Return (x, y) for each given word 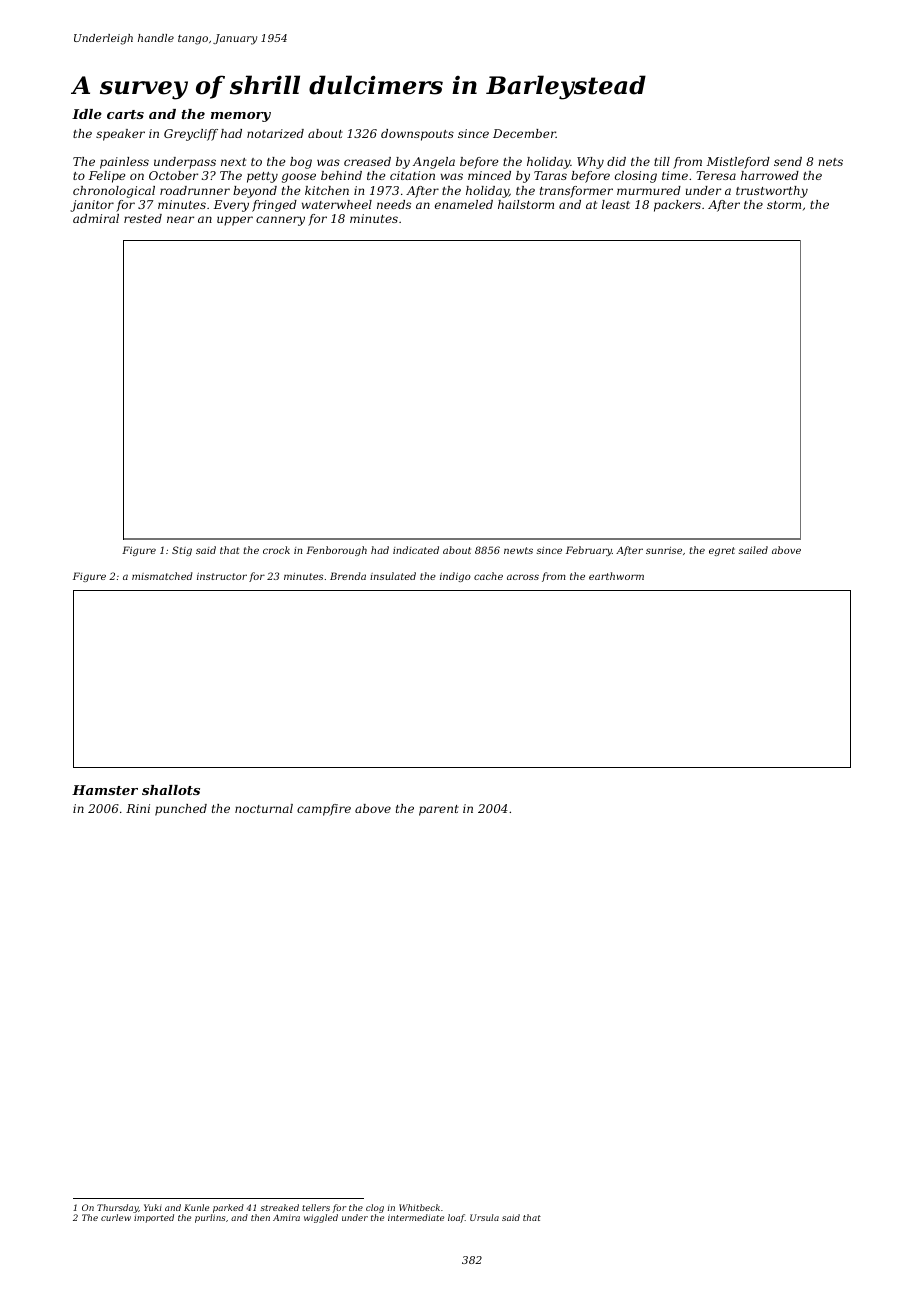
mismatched (162, 576)
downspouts (417, 135)
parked (228, 1208)
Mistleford (738, 163)
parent (439, 810)
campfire (324, 810)
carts (125, 114)
